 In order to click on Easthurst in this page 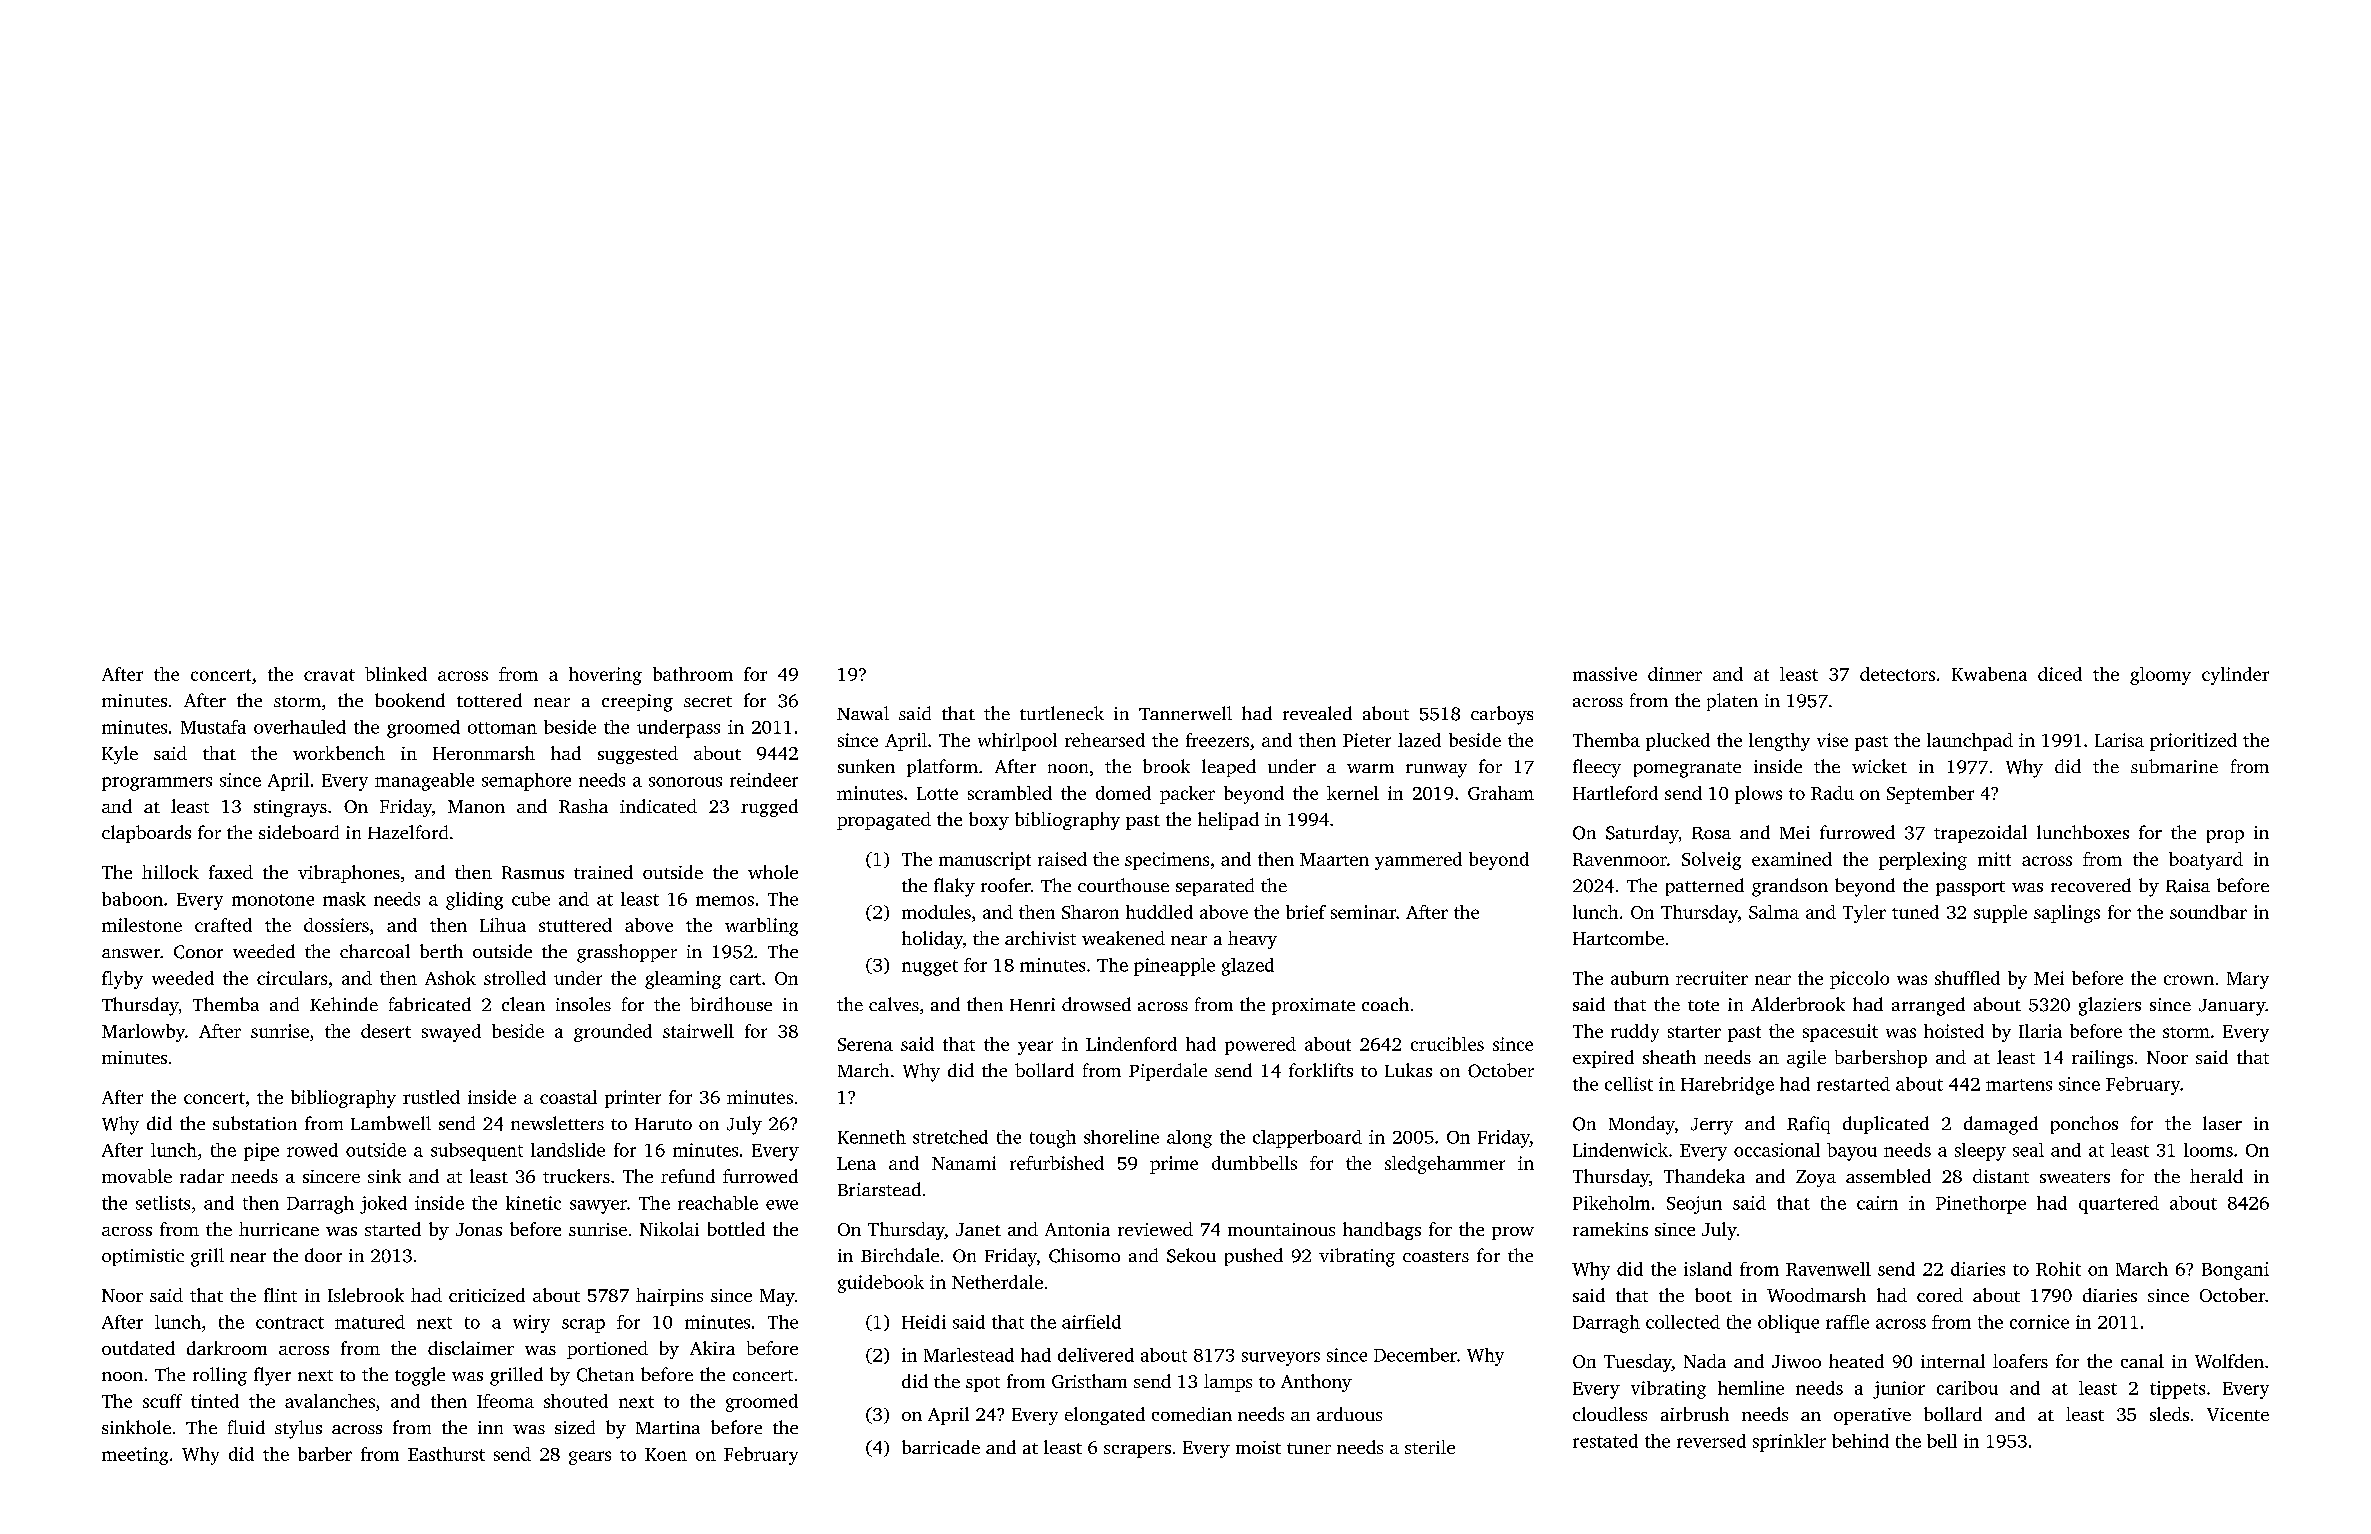, I will do `click(446, 1454)`.
